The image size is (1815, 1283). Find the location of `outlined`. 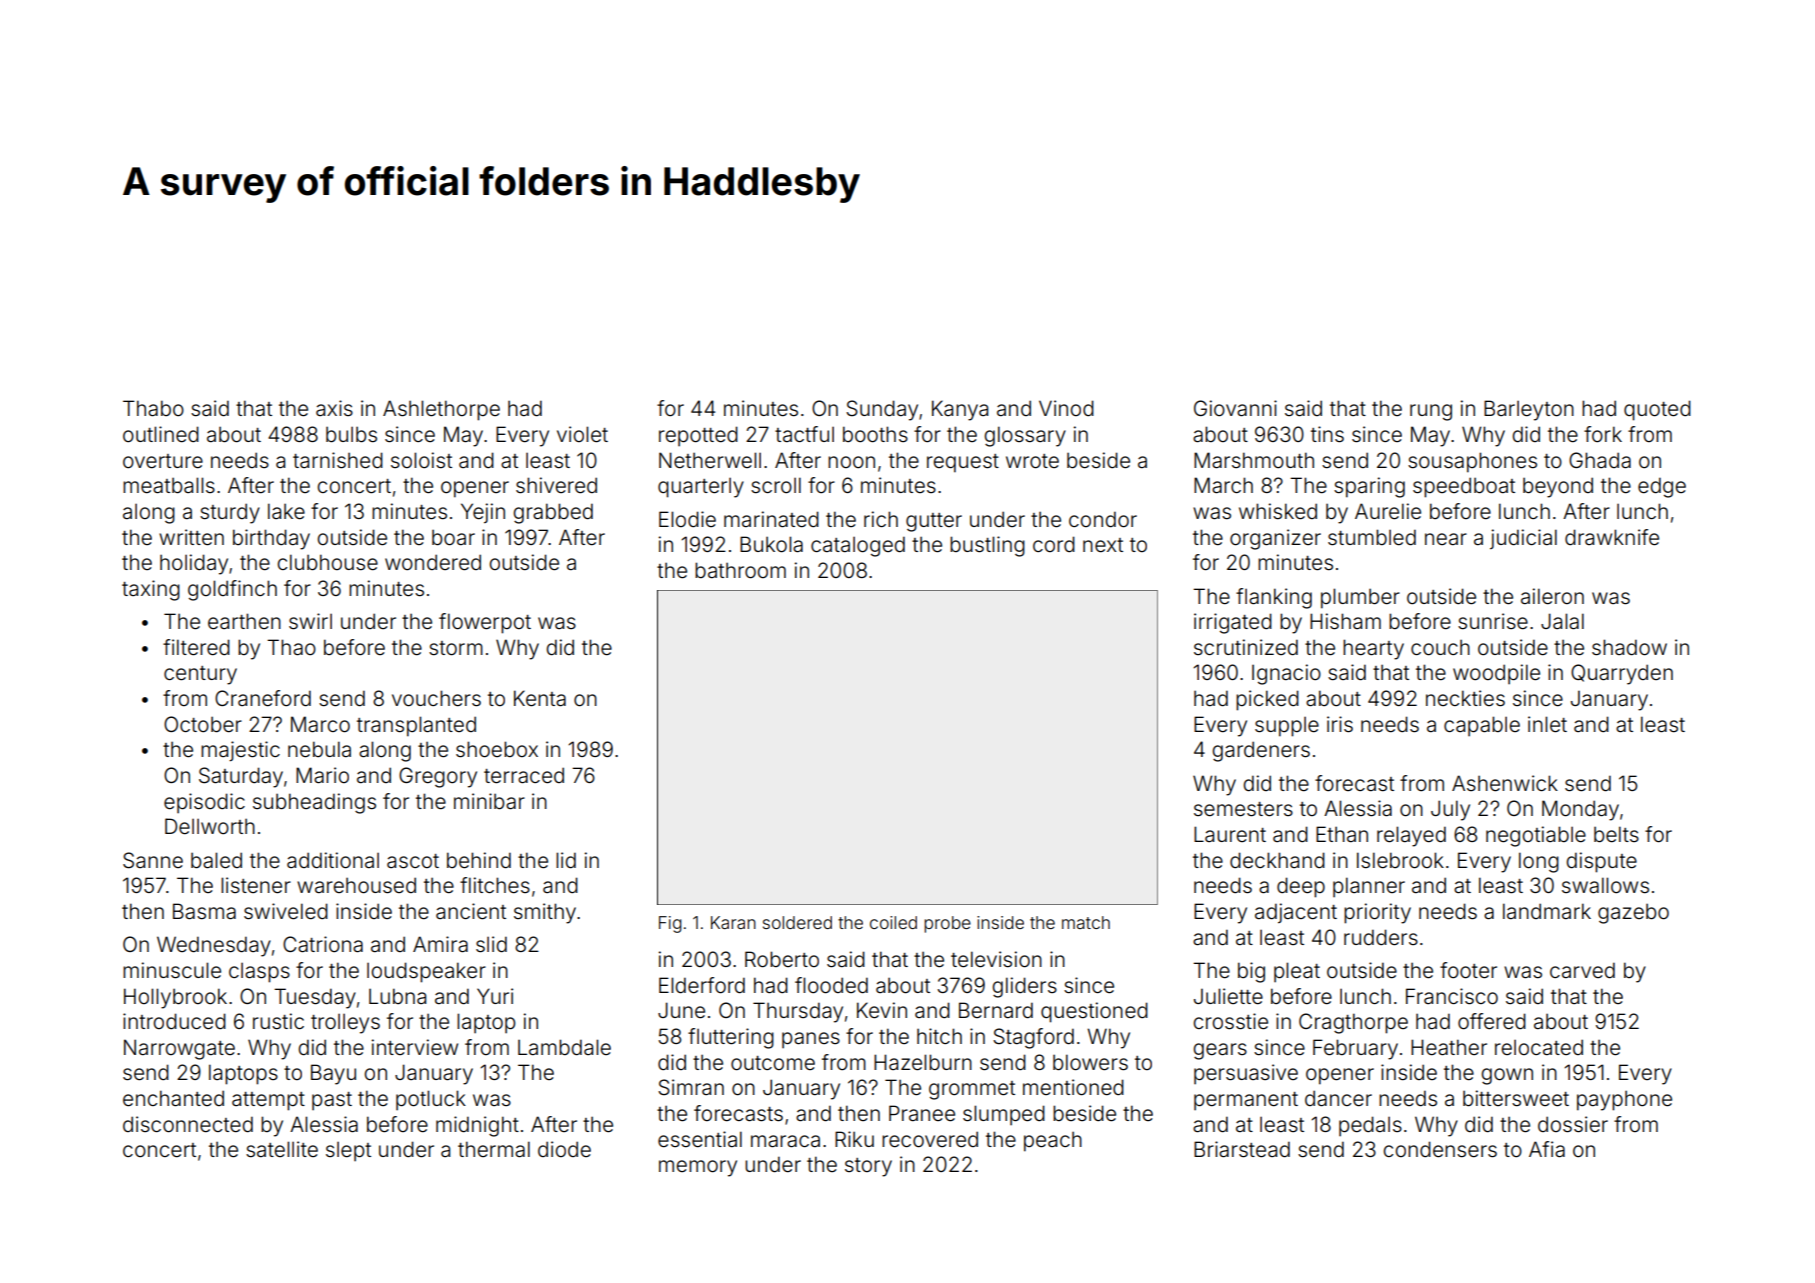

outlined is located at coordinates (161, 434).
